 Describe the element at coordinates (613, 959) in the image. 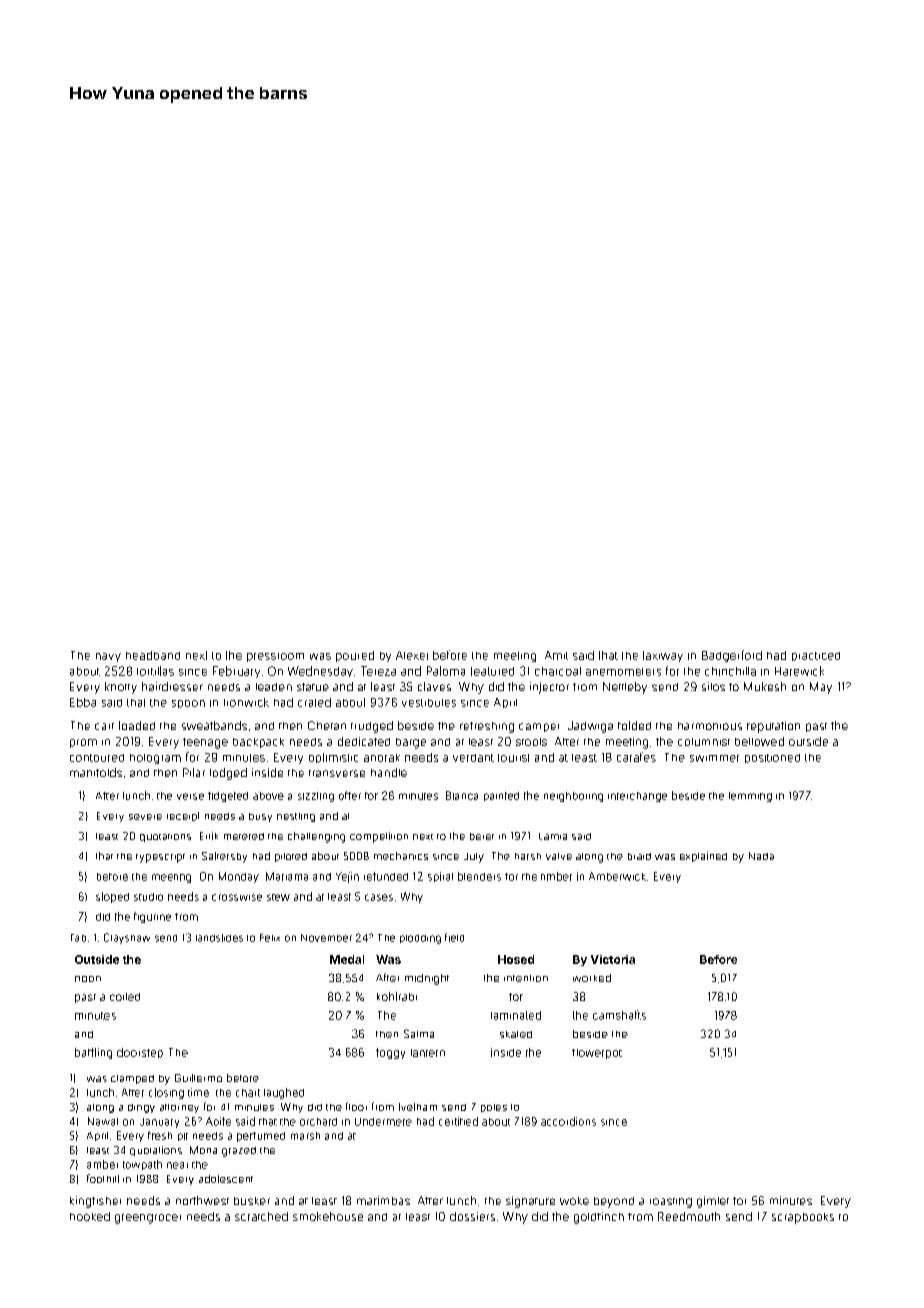

I see `Victoria` at that location.
